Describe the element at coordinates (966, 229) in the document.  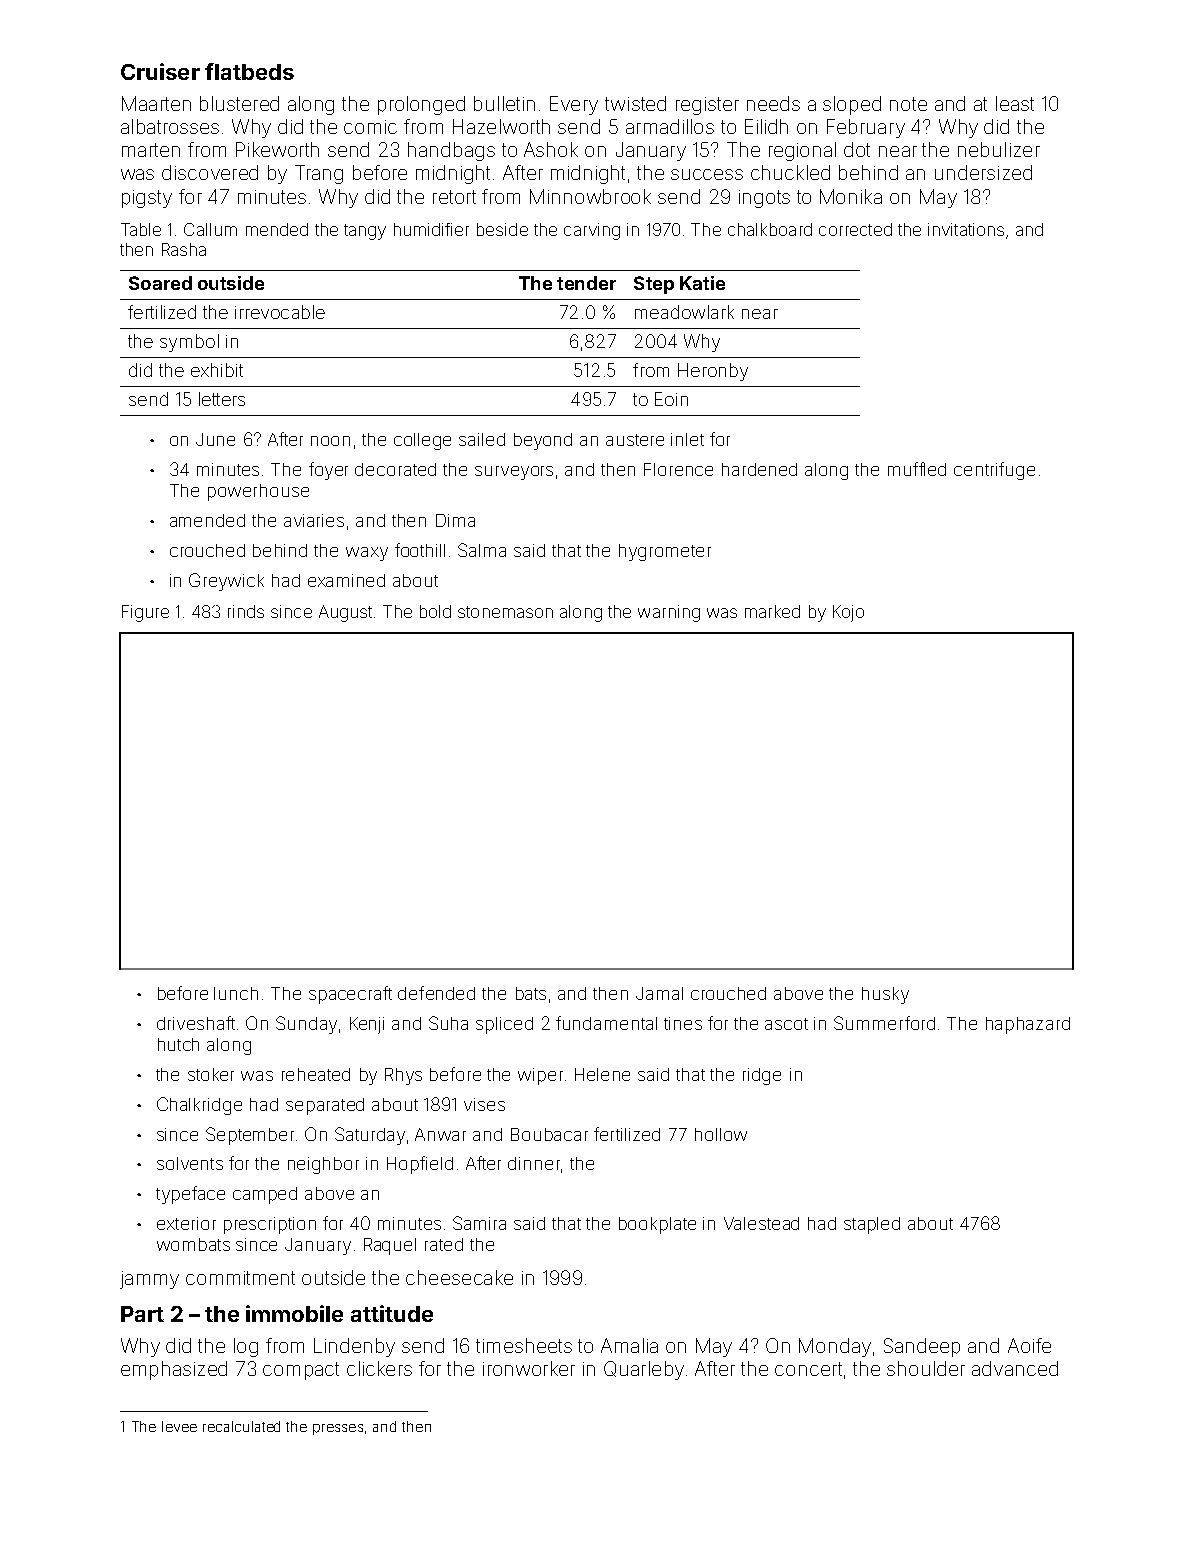
I see `invitations` at that location.
